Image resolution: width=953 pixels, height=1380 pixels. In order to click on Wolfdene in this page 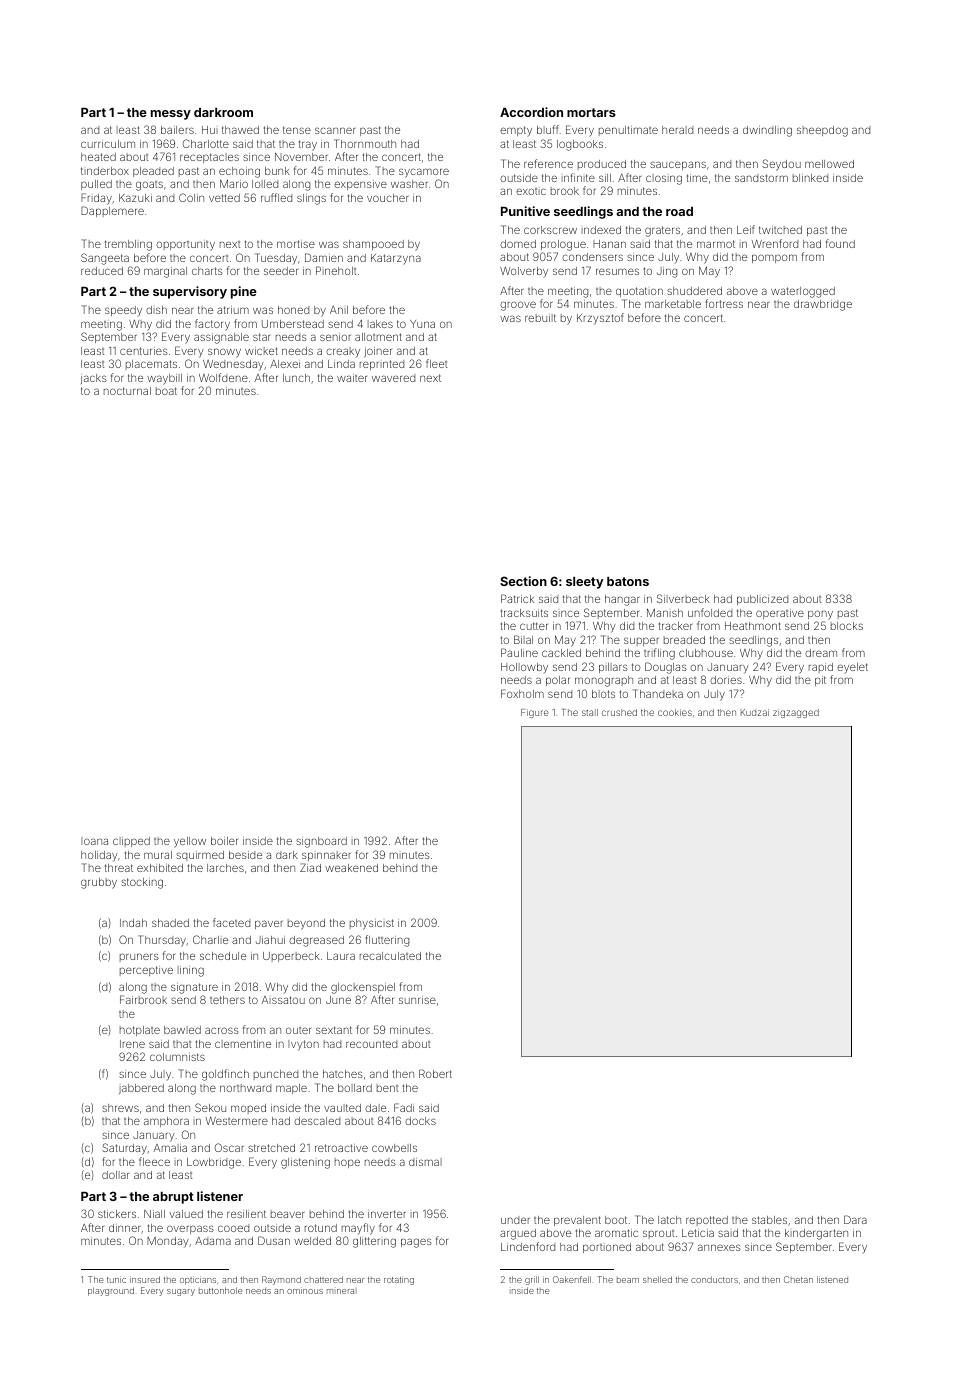, I will do `click(223, 377)`.
